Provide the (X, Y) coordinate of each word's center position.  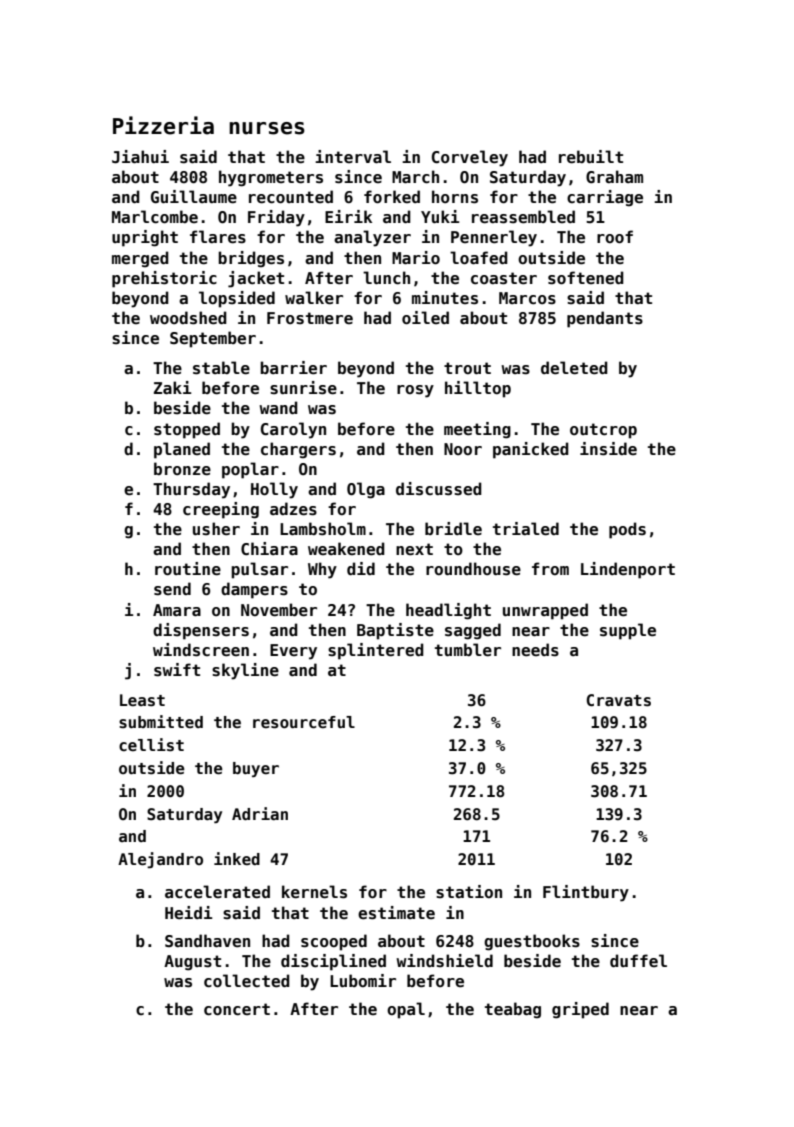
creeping (221, 510)
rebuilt (591, 157)
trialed (526, 529)
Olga (366, 490)
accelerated (217, 892)
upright (145, 238)
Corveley (470, 158)
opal (406, 1010)
